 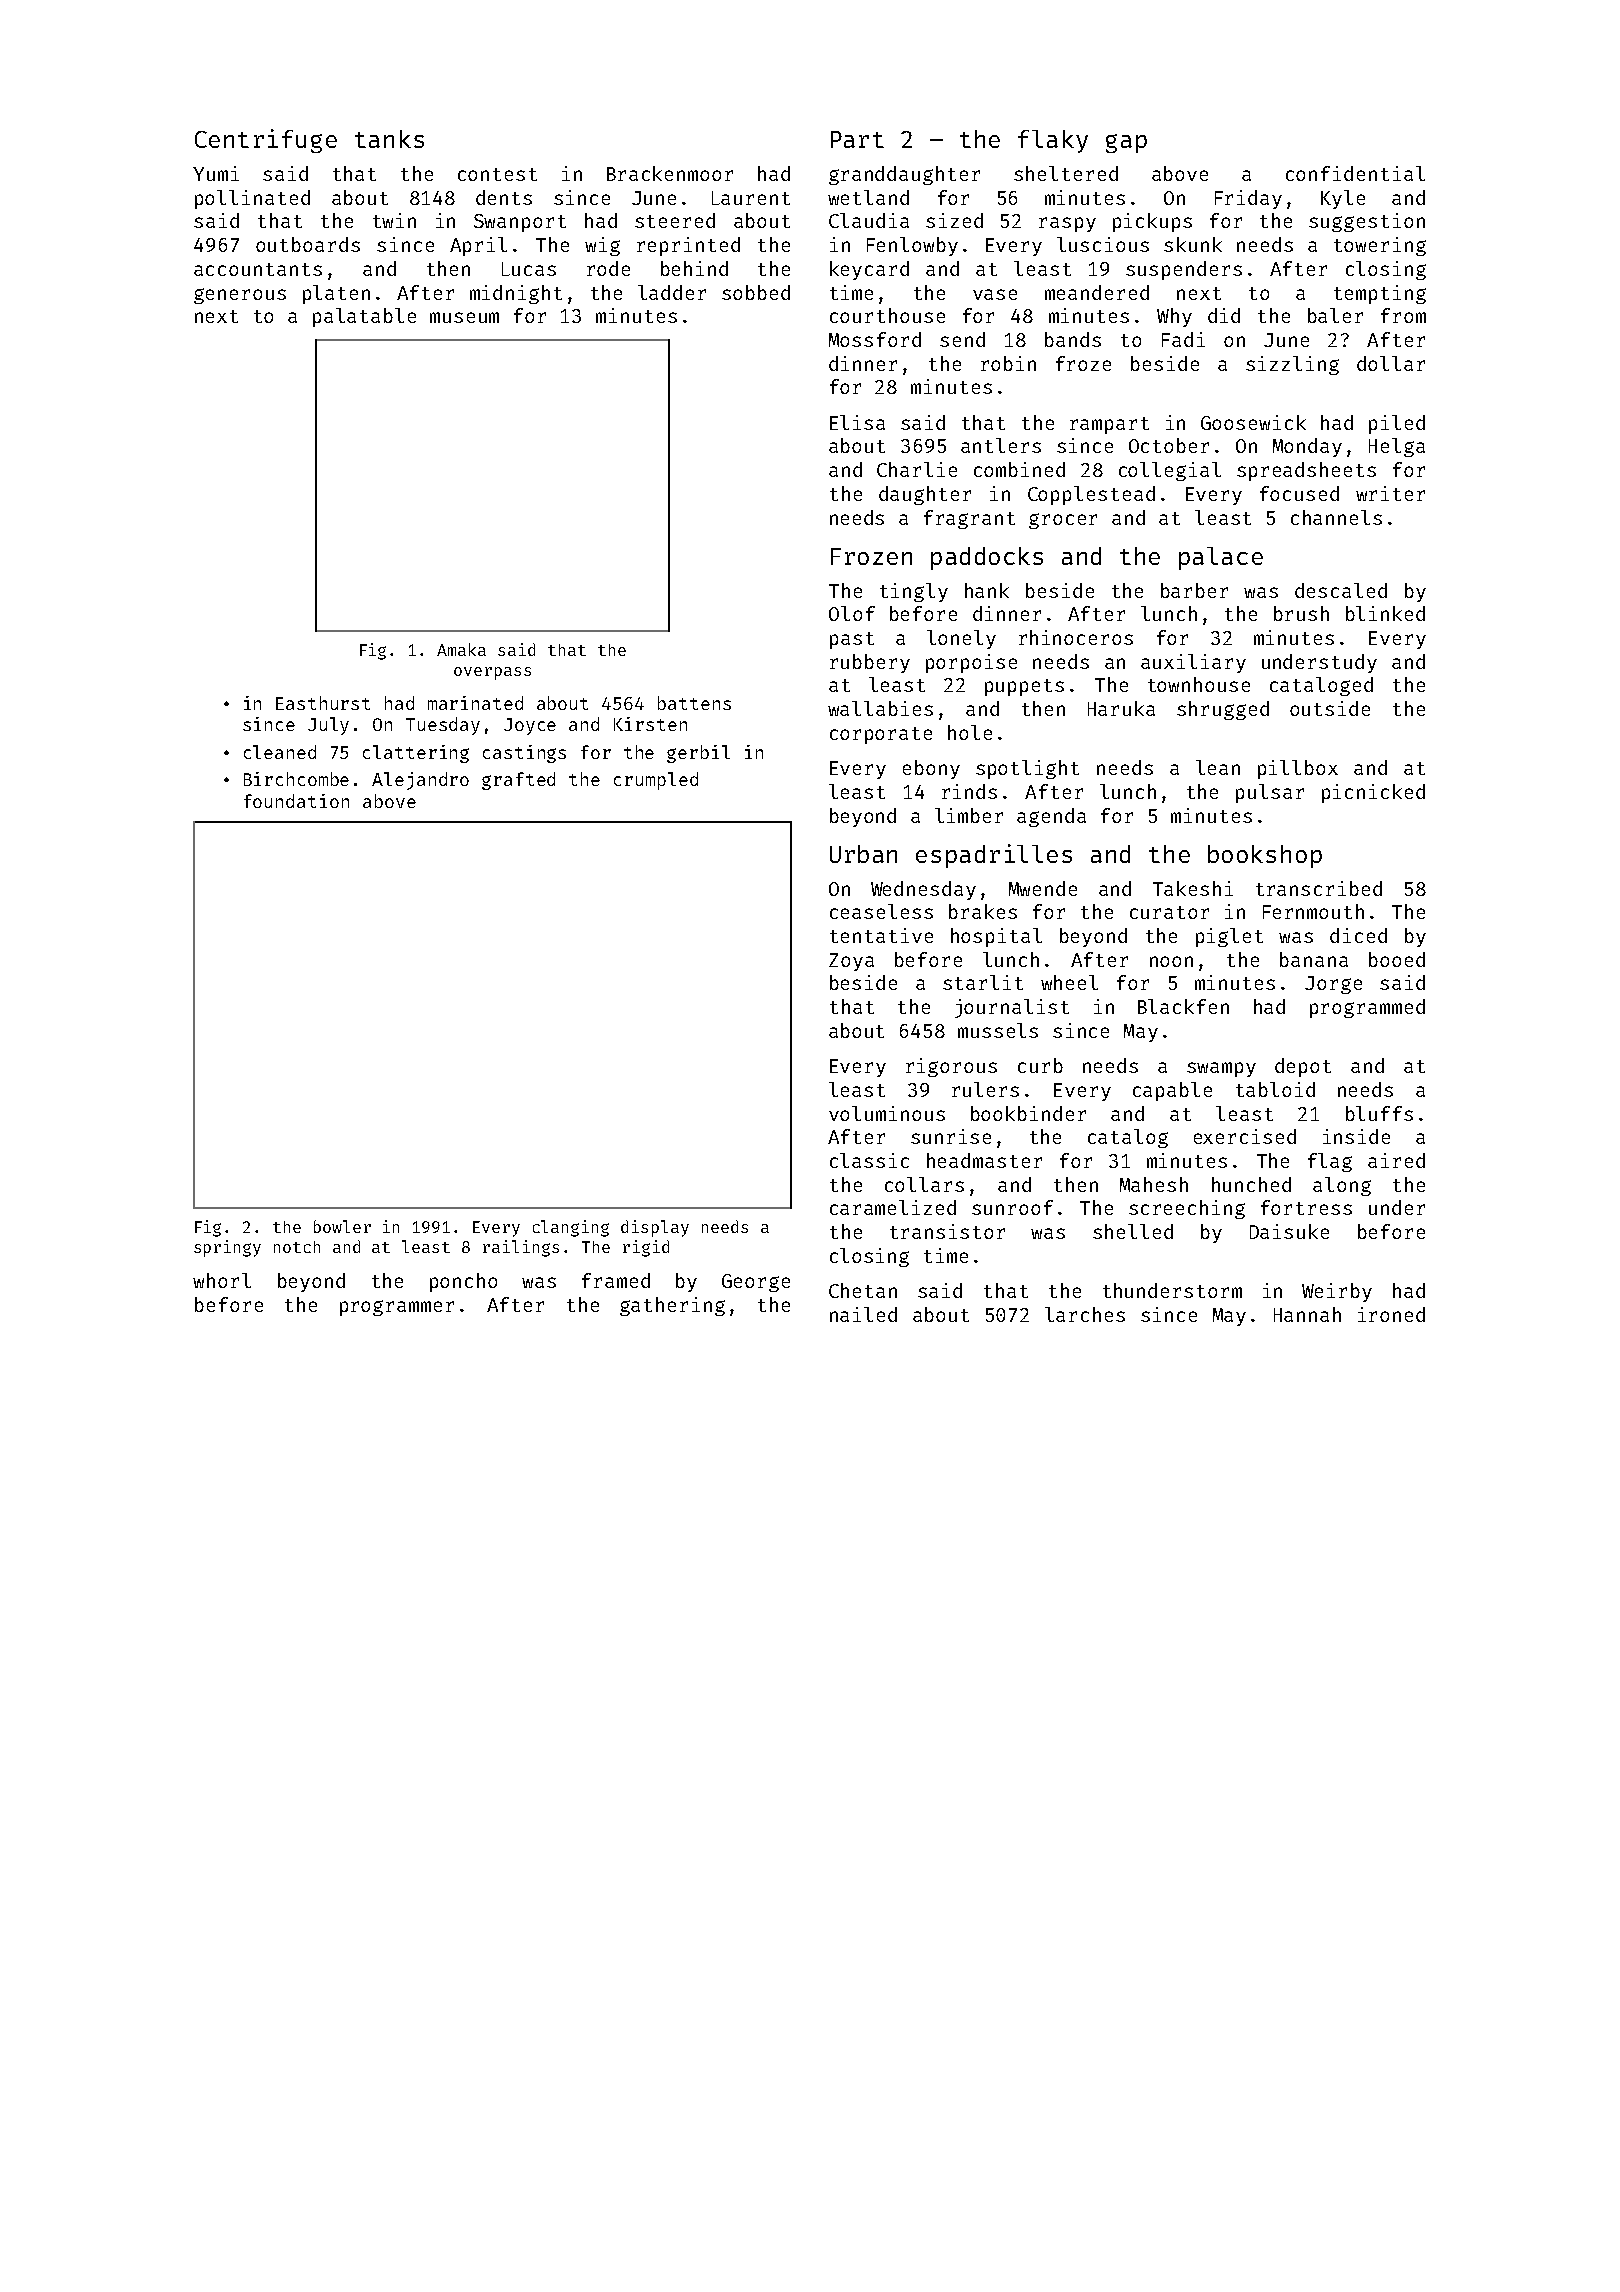 I want to click on tanks, so click(x=389, y=139).
